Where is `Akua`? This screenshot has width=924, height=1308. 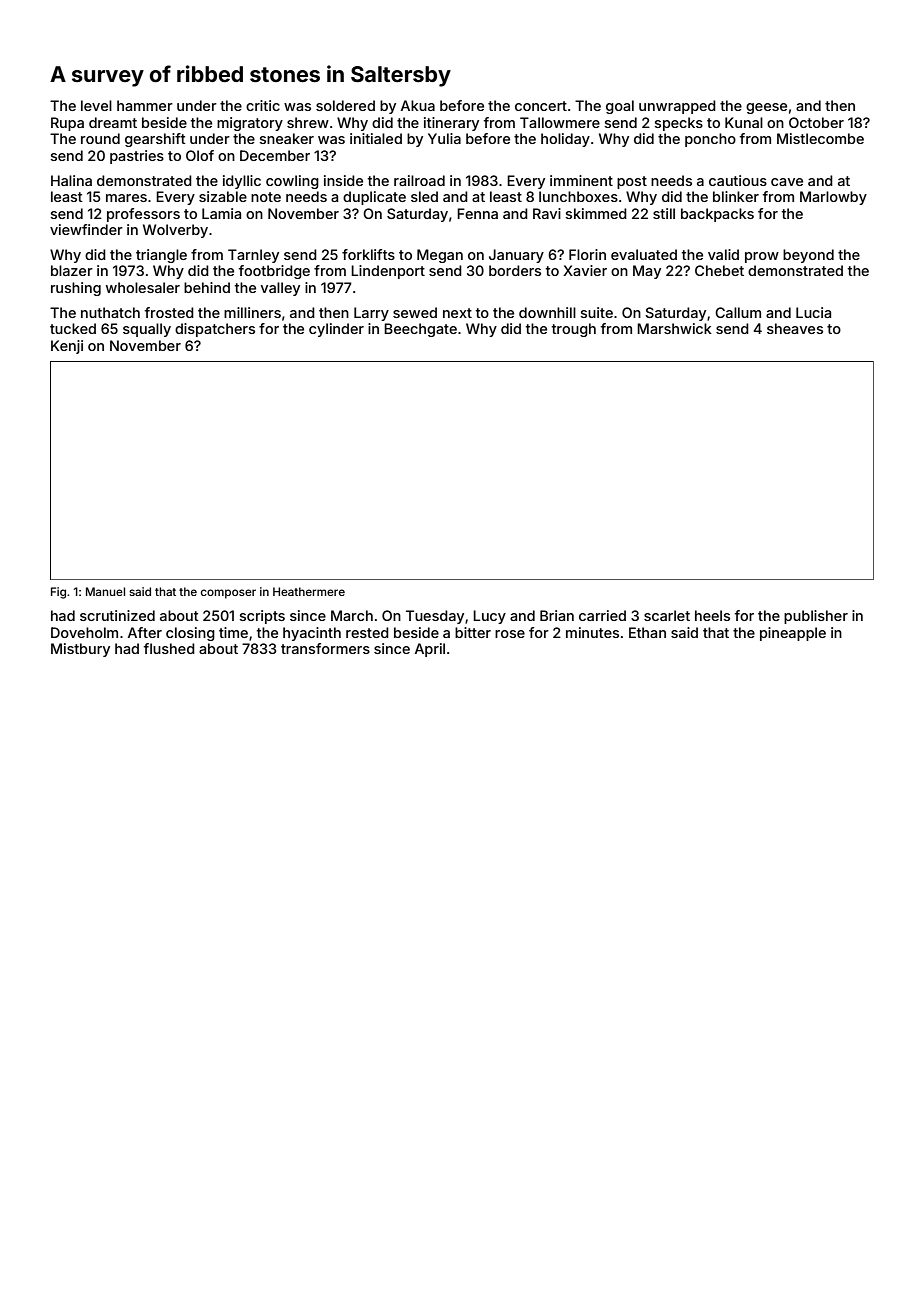 Akua is located at coordinates (418, 105).
